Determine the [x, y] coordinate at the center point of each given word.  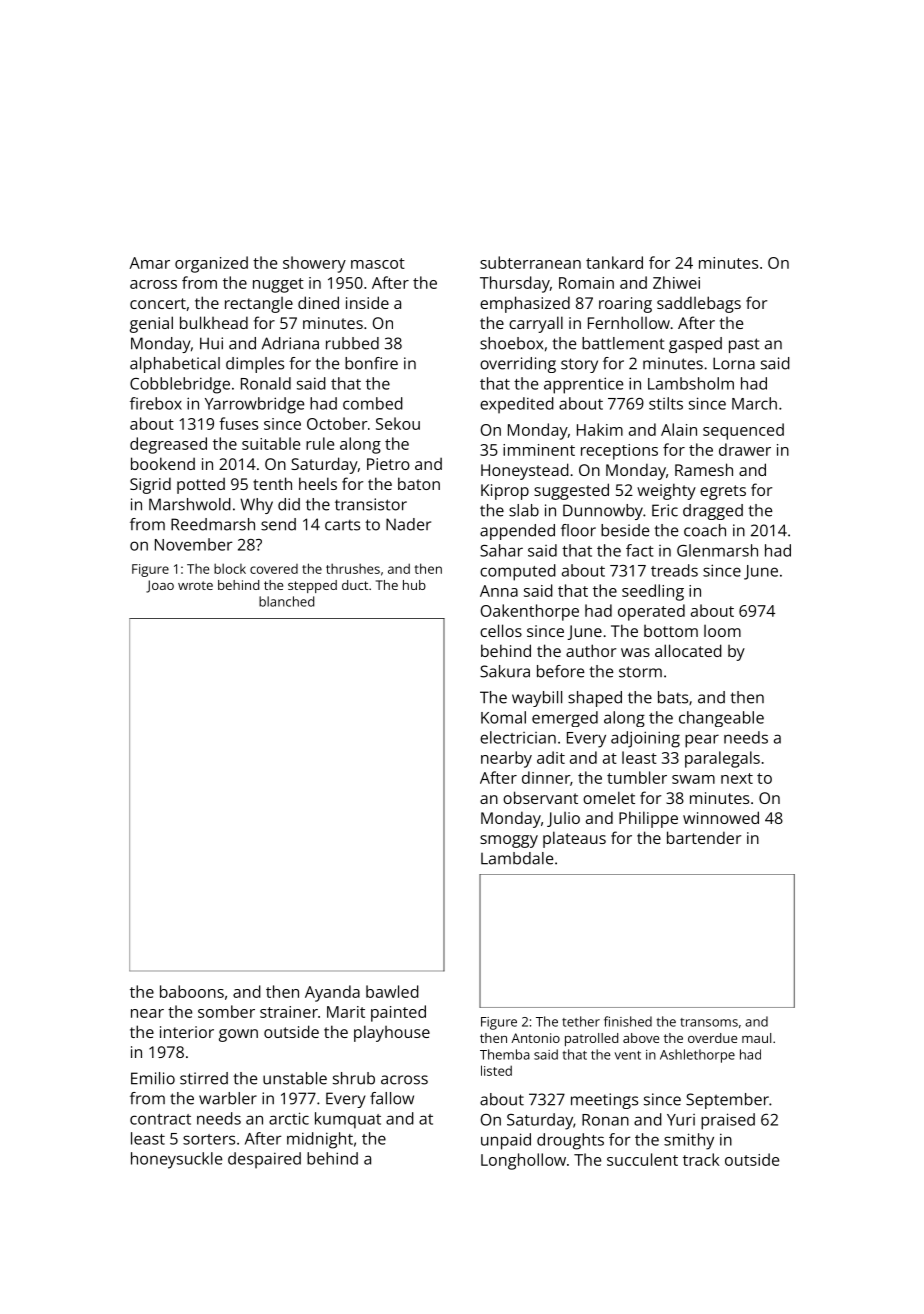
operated [651, 612]
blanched [286, 601]
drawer [745, 449]
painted [398, 1013]
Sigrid [150, 485]
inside [367, 302]
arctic [289, 1118]
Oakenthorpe [530, 612]
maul [756, 1038]
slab [524, 510]
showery [314, 264]
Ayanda [332, 993]
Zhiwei [676, 282]
